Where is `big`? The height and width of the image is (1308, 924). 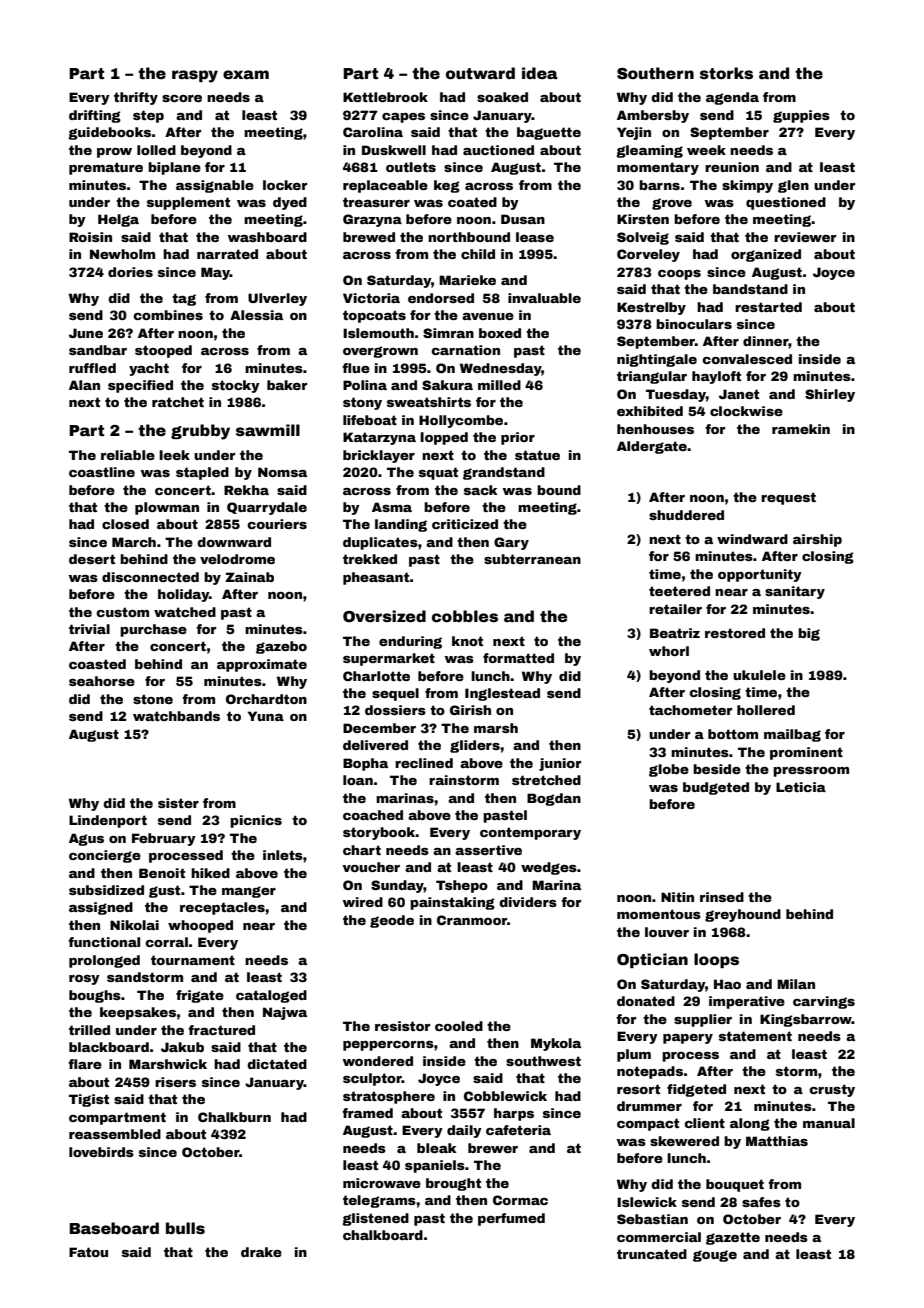 big is located at coordinates (809, 634).
